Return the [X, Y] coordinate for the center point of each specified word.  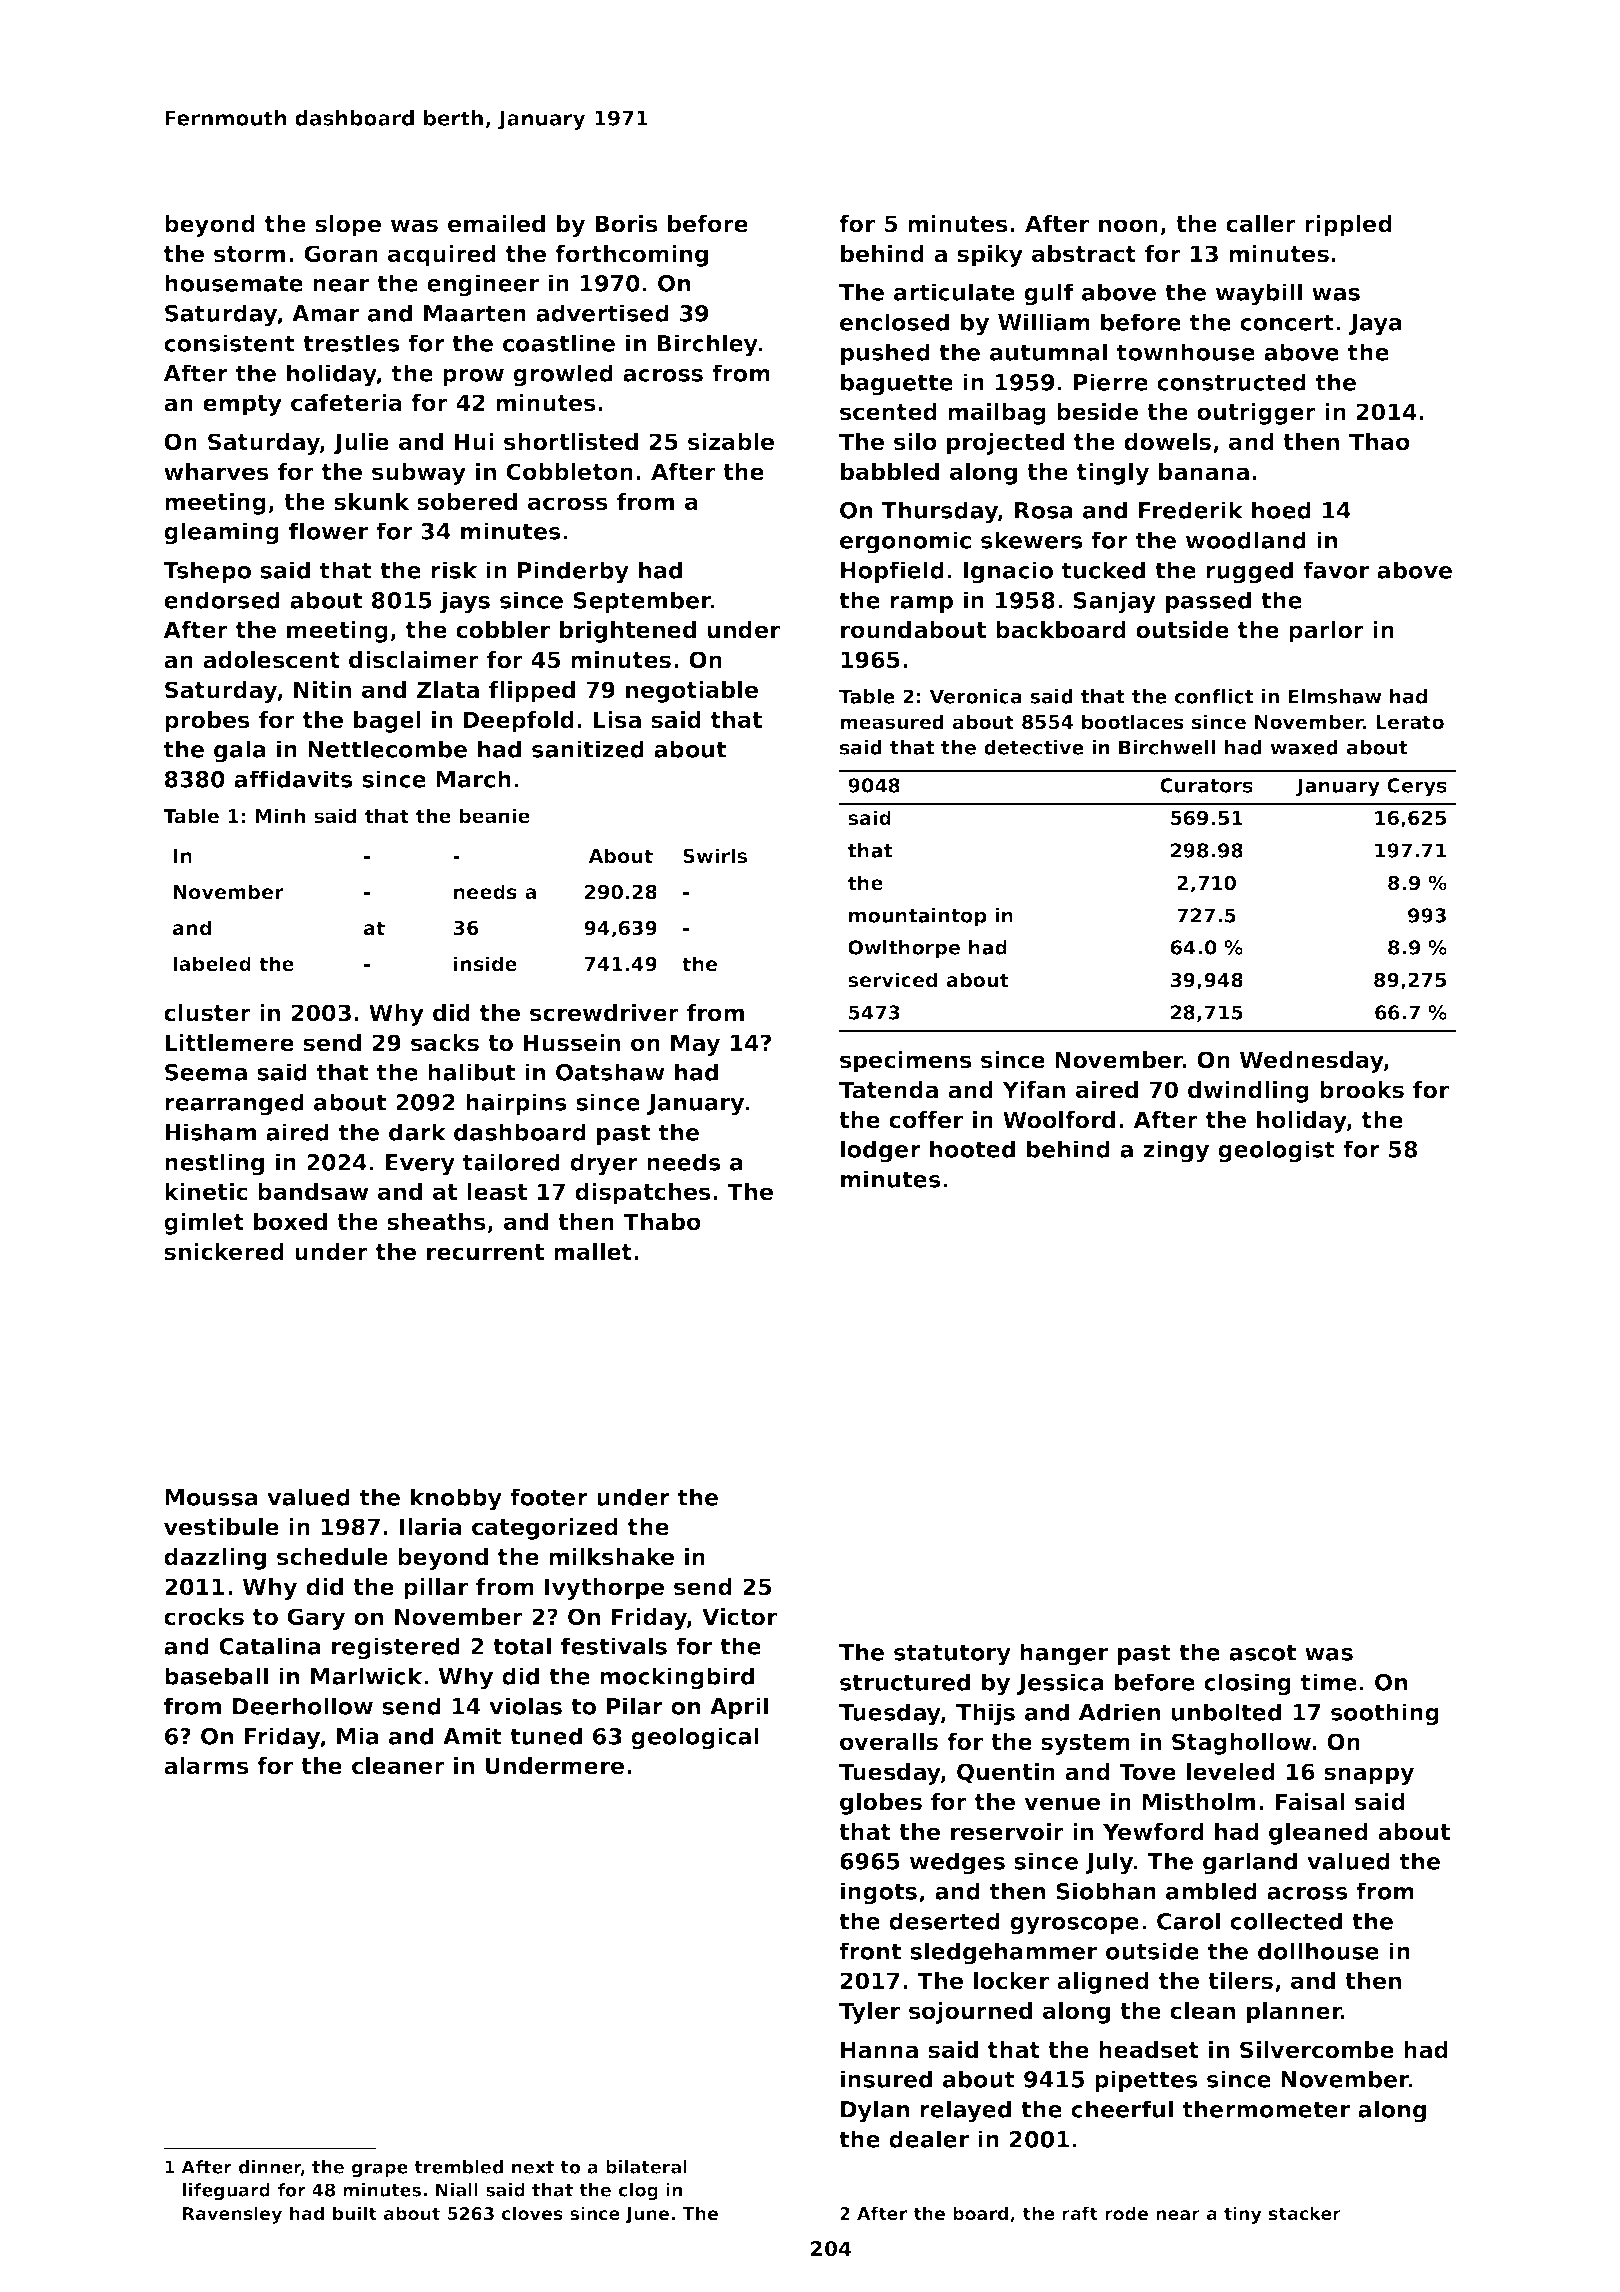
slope [348, 226]
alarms [206, 1766]
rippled [1348, 226]
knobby [456, 1499]
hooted [972, 1149]
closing [1247, 1684]
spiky [990, 256]
